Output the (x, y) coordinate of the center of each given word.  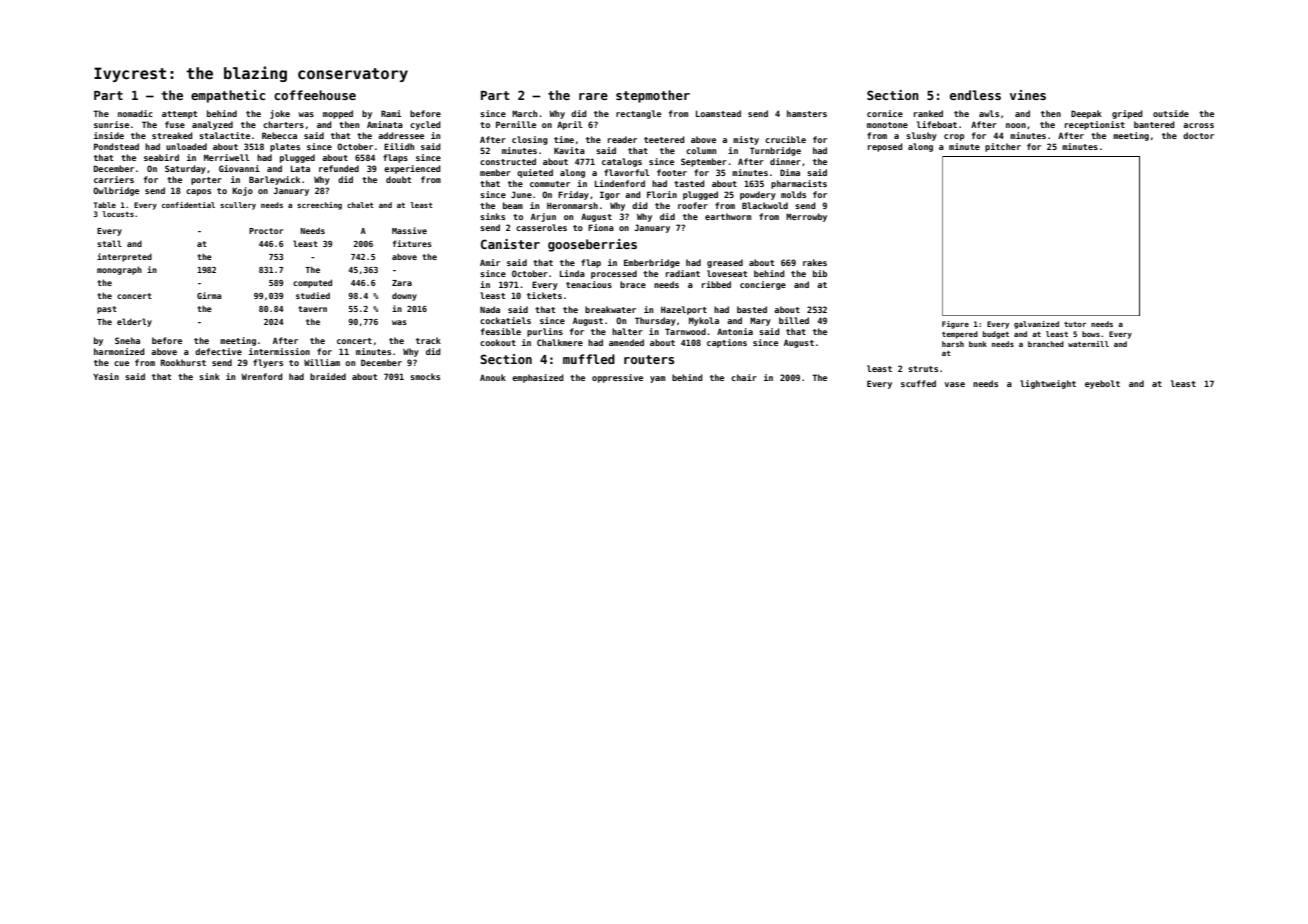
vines (1028, 95)
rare (593, 96)
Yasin (106, 376)
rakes (815, 262)
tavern (312, 309)
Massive (409, 230)
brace (633, 284)
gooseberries (592, 245)
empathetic (228, 96)
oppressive (617, 378)
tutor (1075, 324)
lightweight (1048, 384)
